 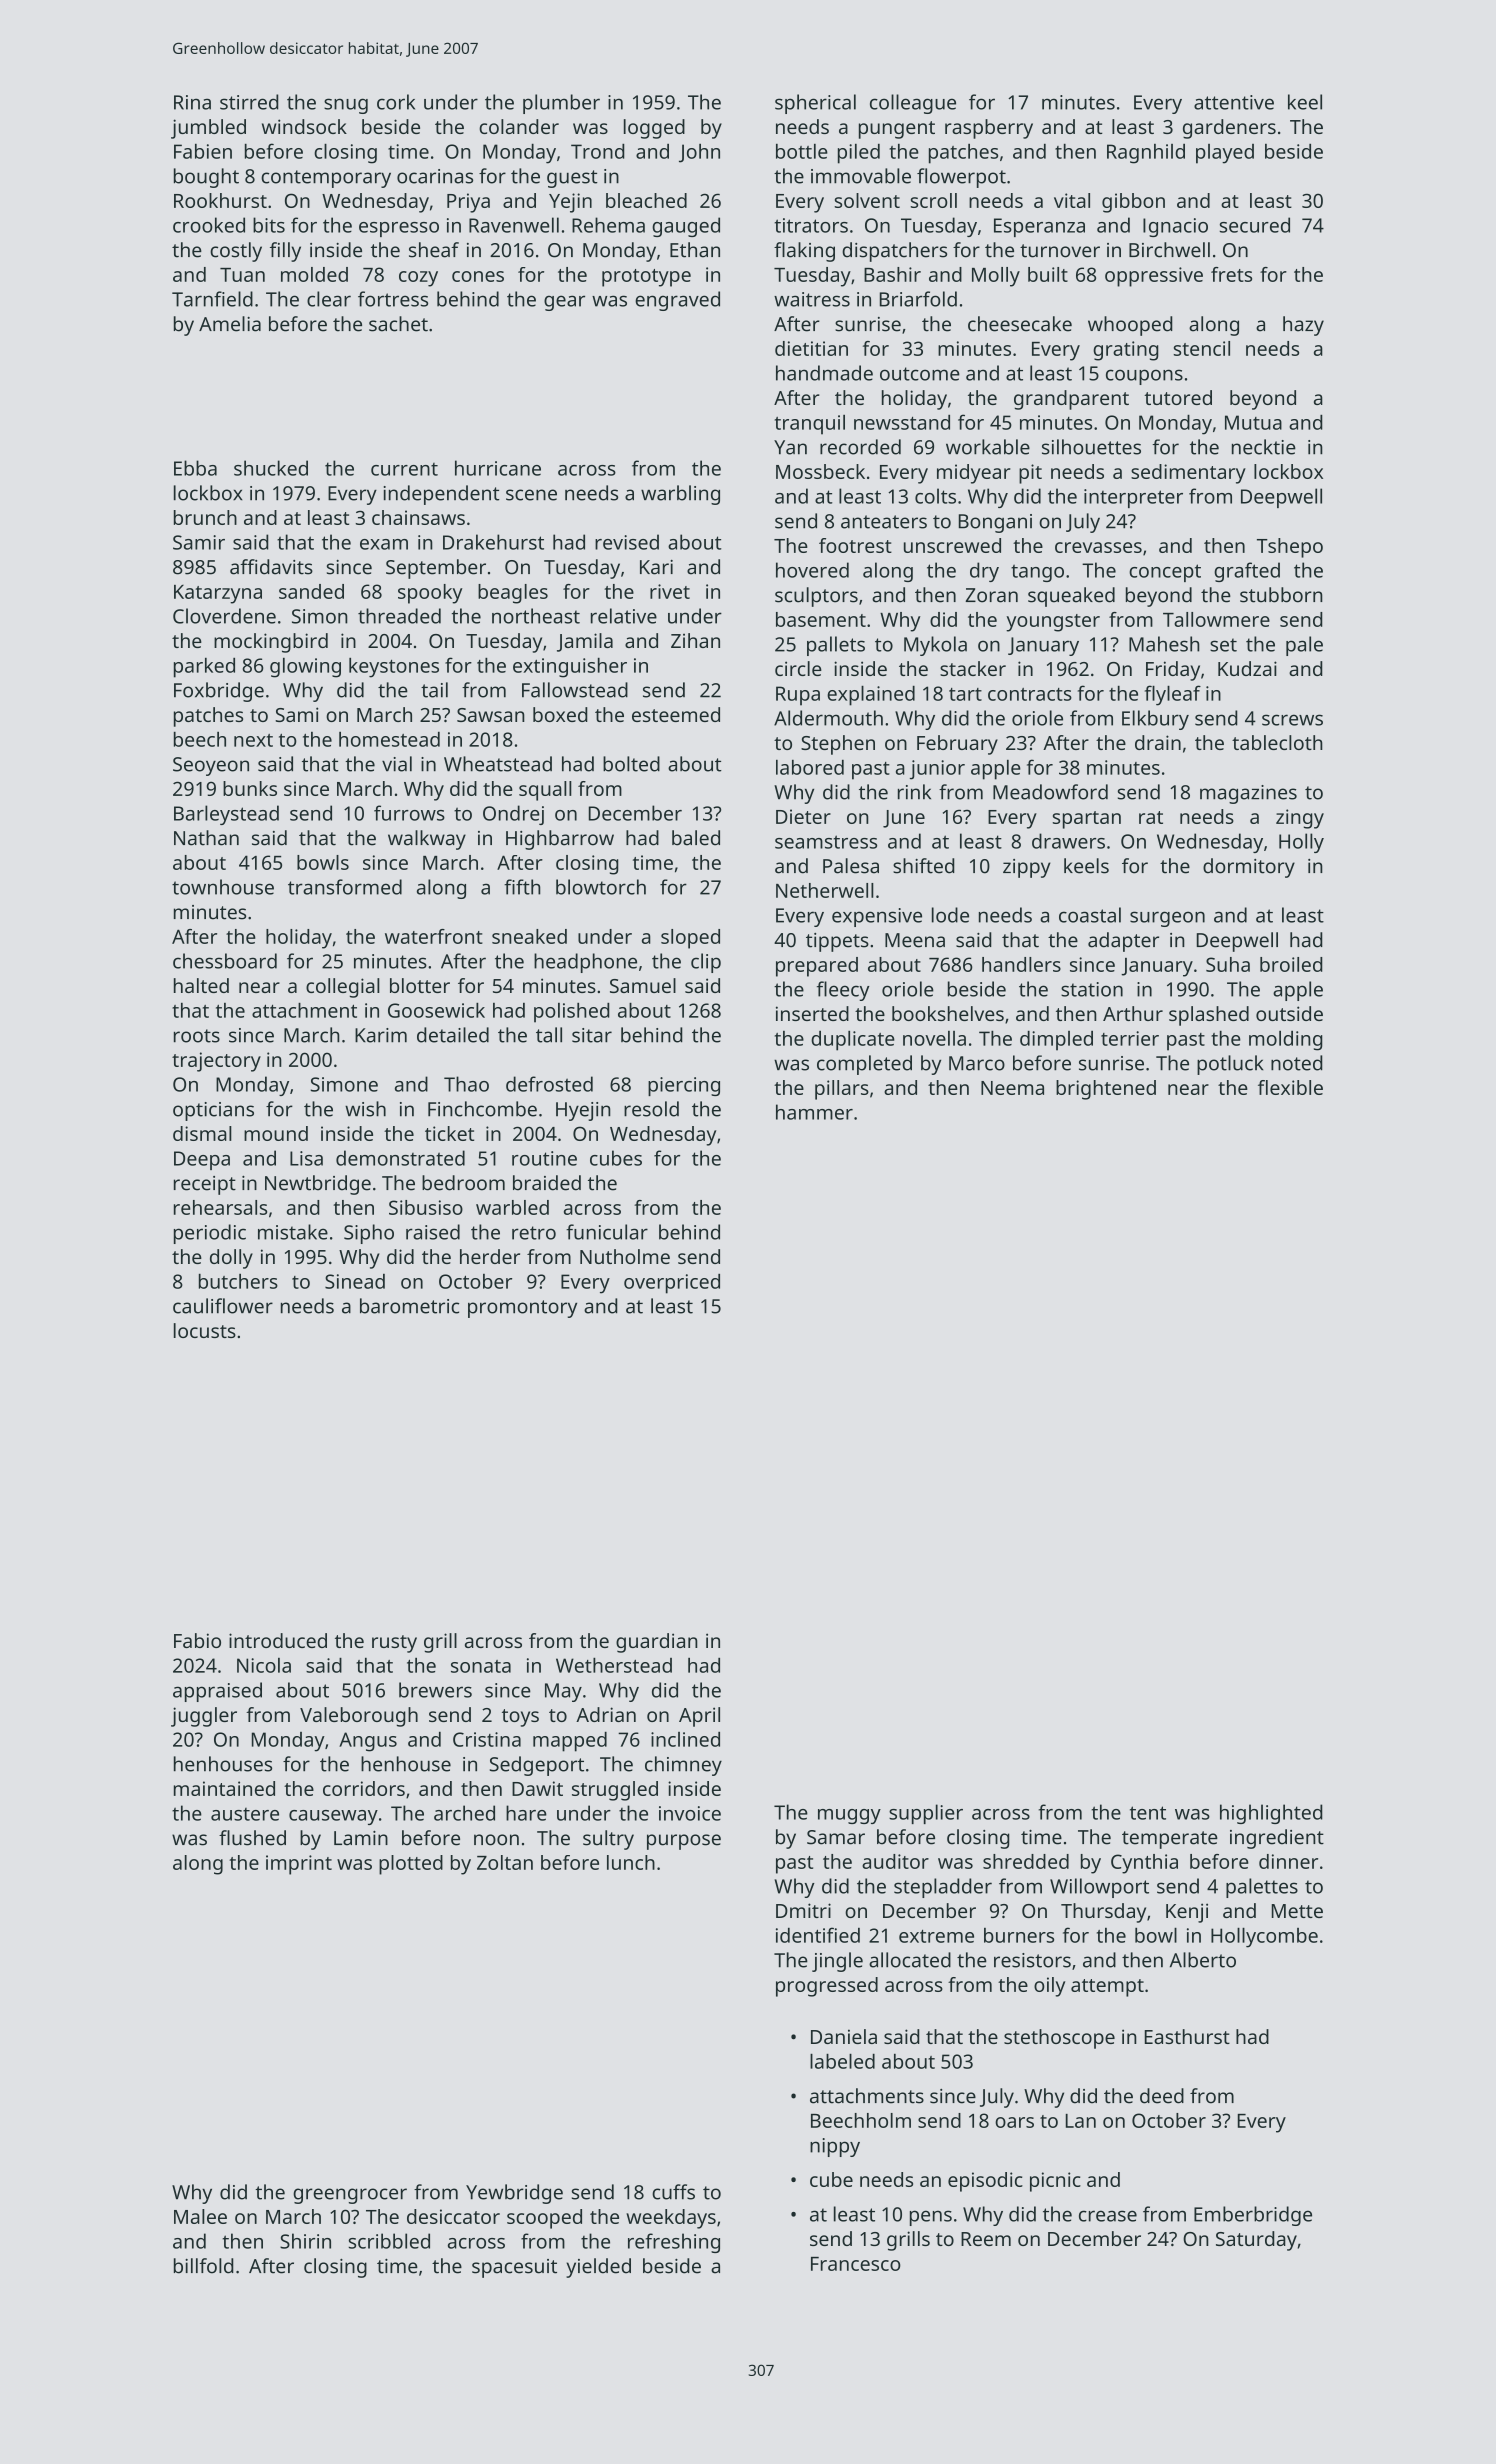 I want to click on overpriced, so click(x=672, y=1284).
